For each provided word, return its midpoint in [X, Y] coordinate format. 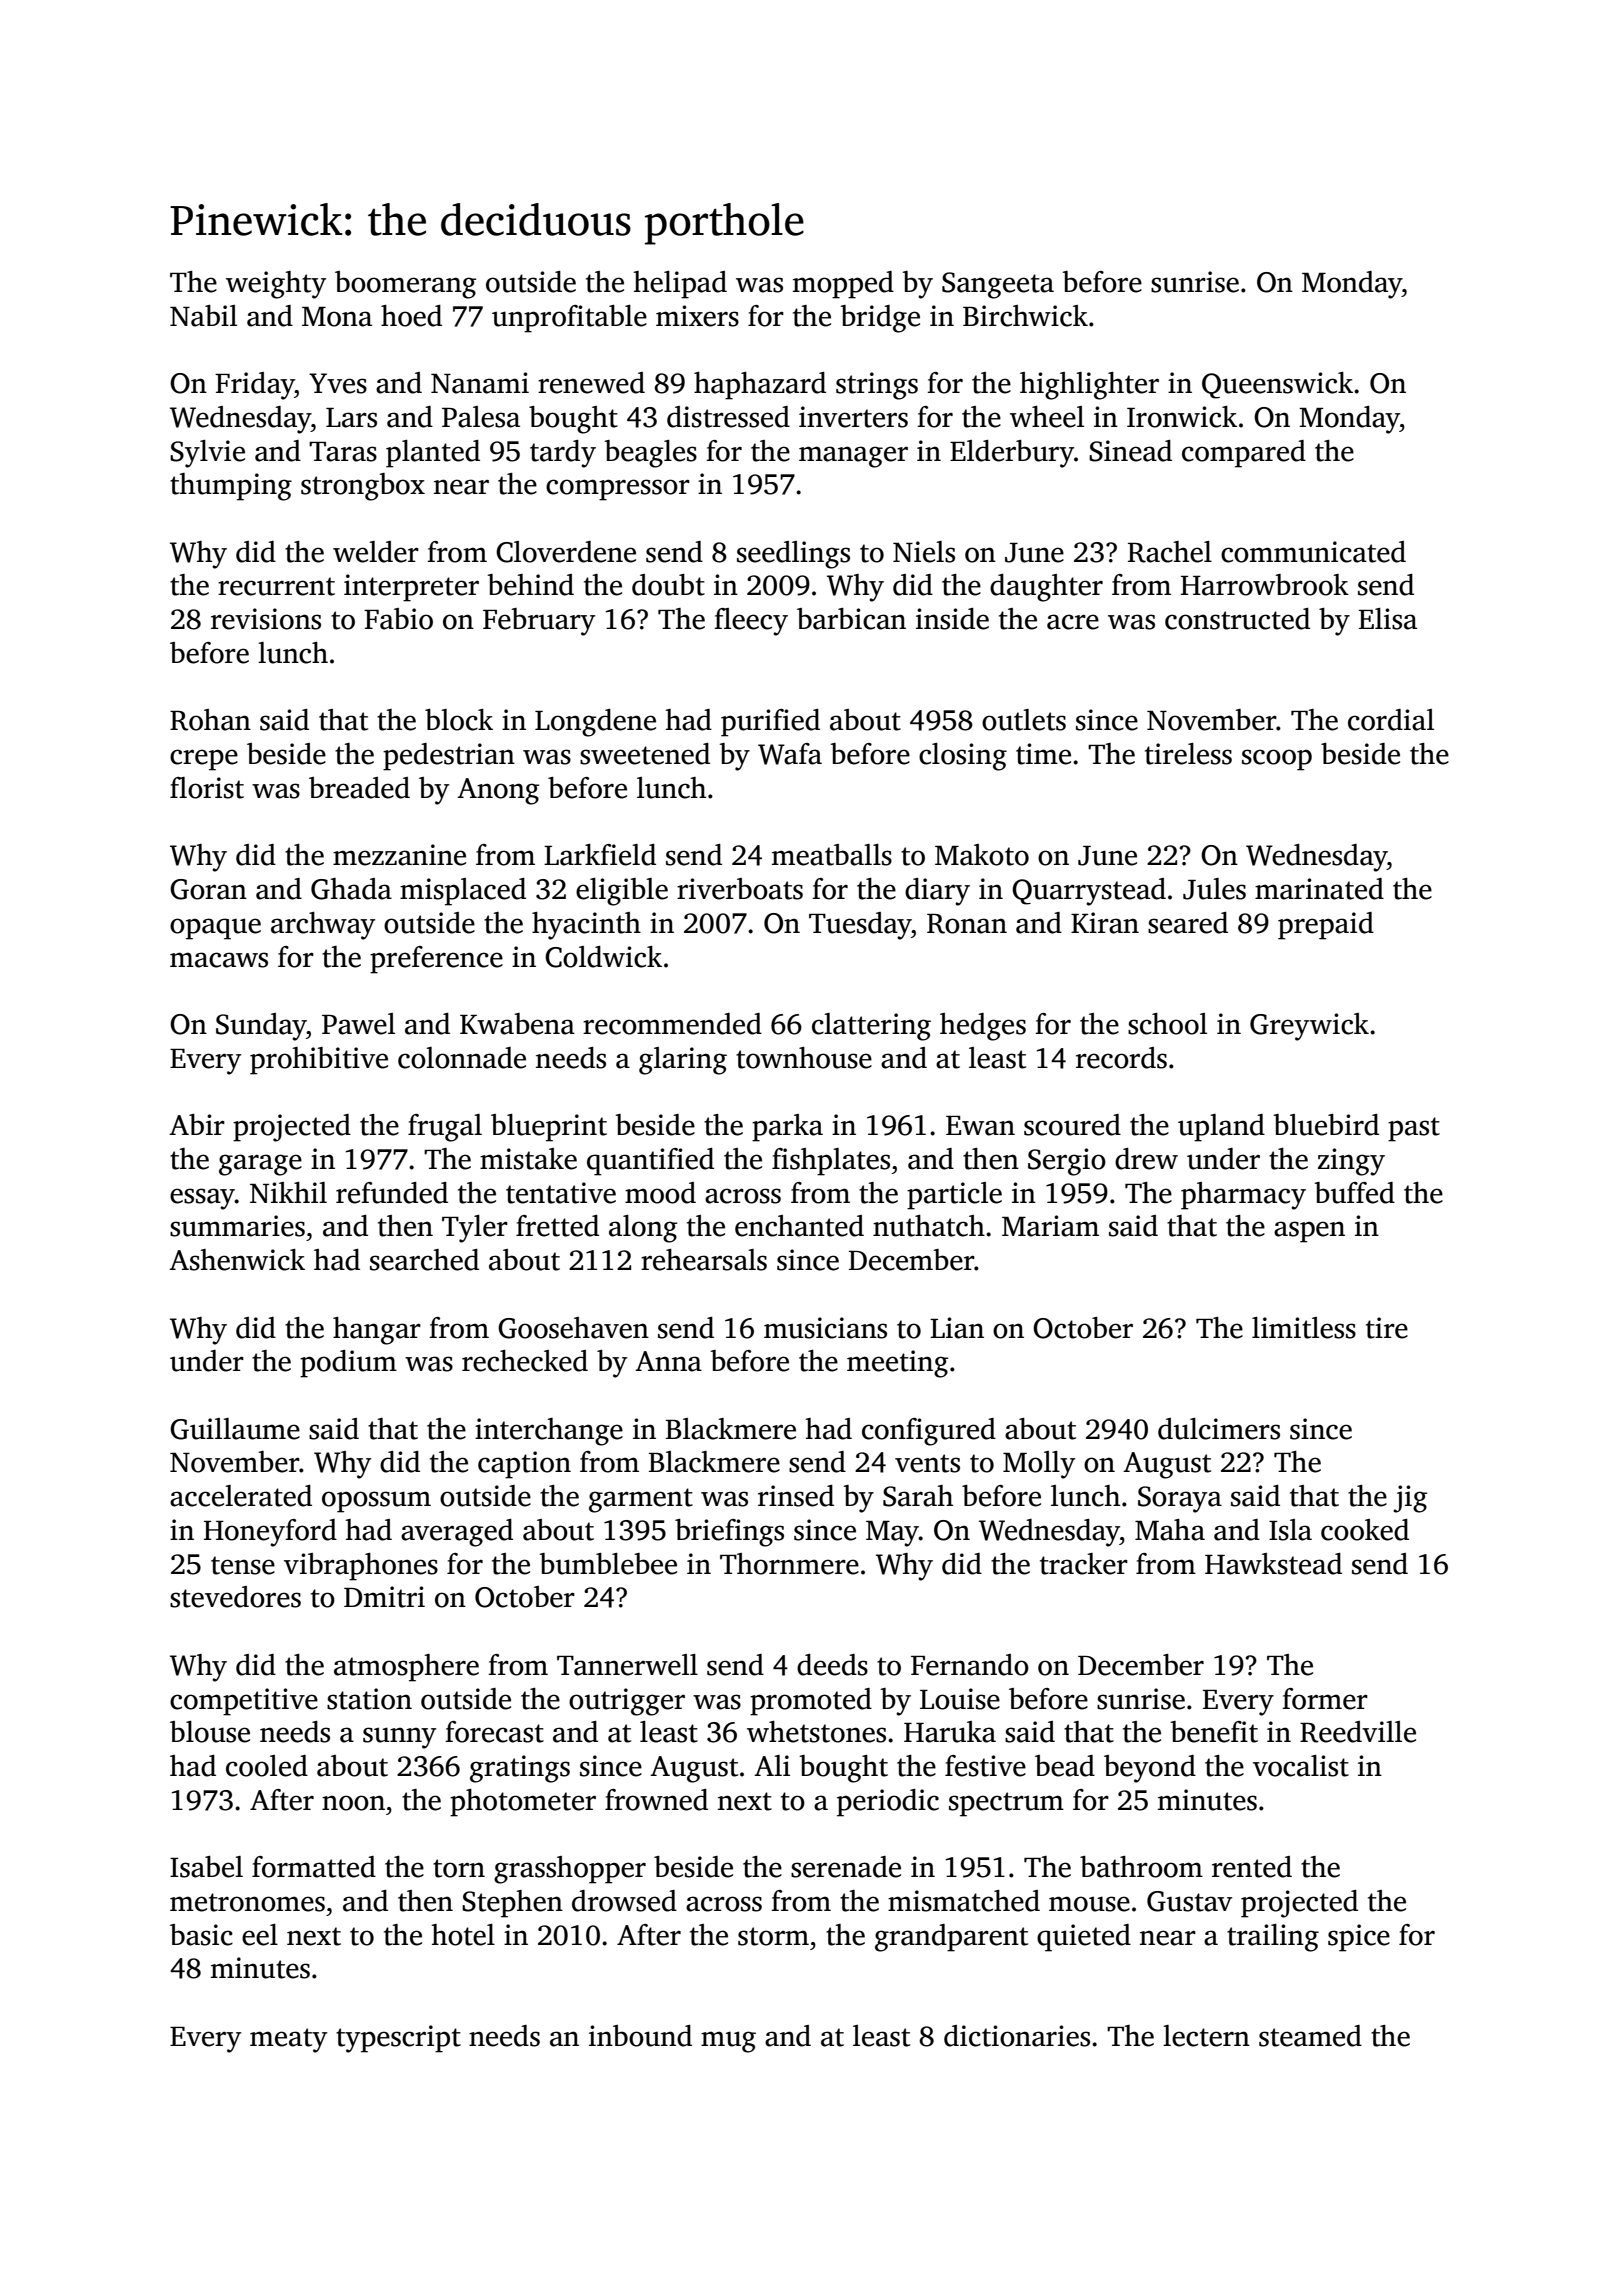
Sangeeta [998, 285]
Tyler [475, 1229]
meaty [288, 2040]
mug [728, 2042]
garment [641, 1500]
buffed [1354, 1193]
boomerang [405, 285]
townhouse [804, 1058]
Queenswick [1277, 385]
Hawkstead [1273, 1564]
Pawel [358, 1024]
